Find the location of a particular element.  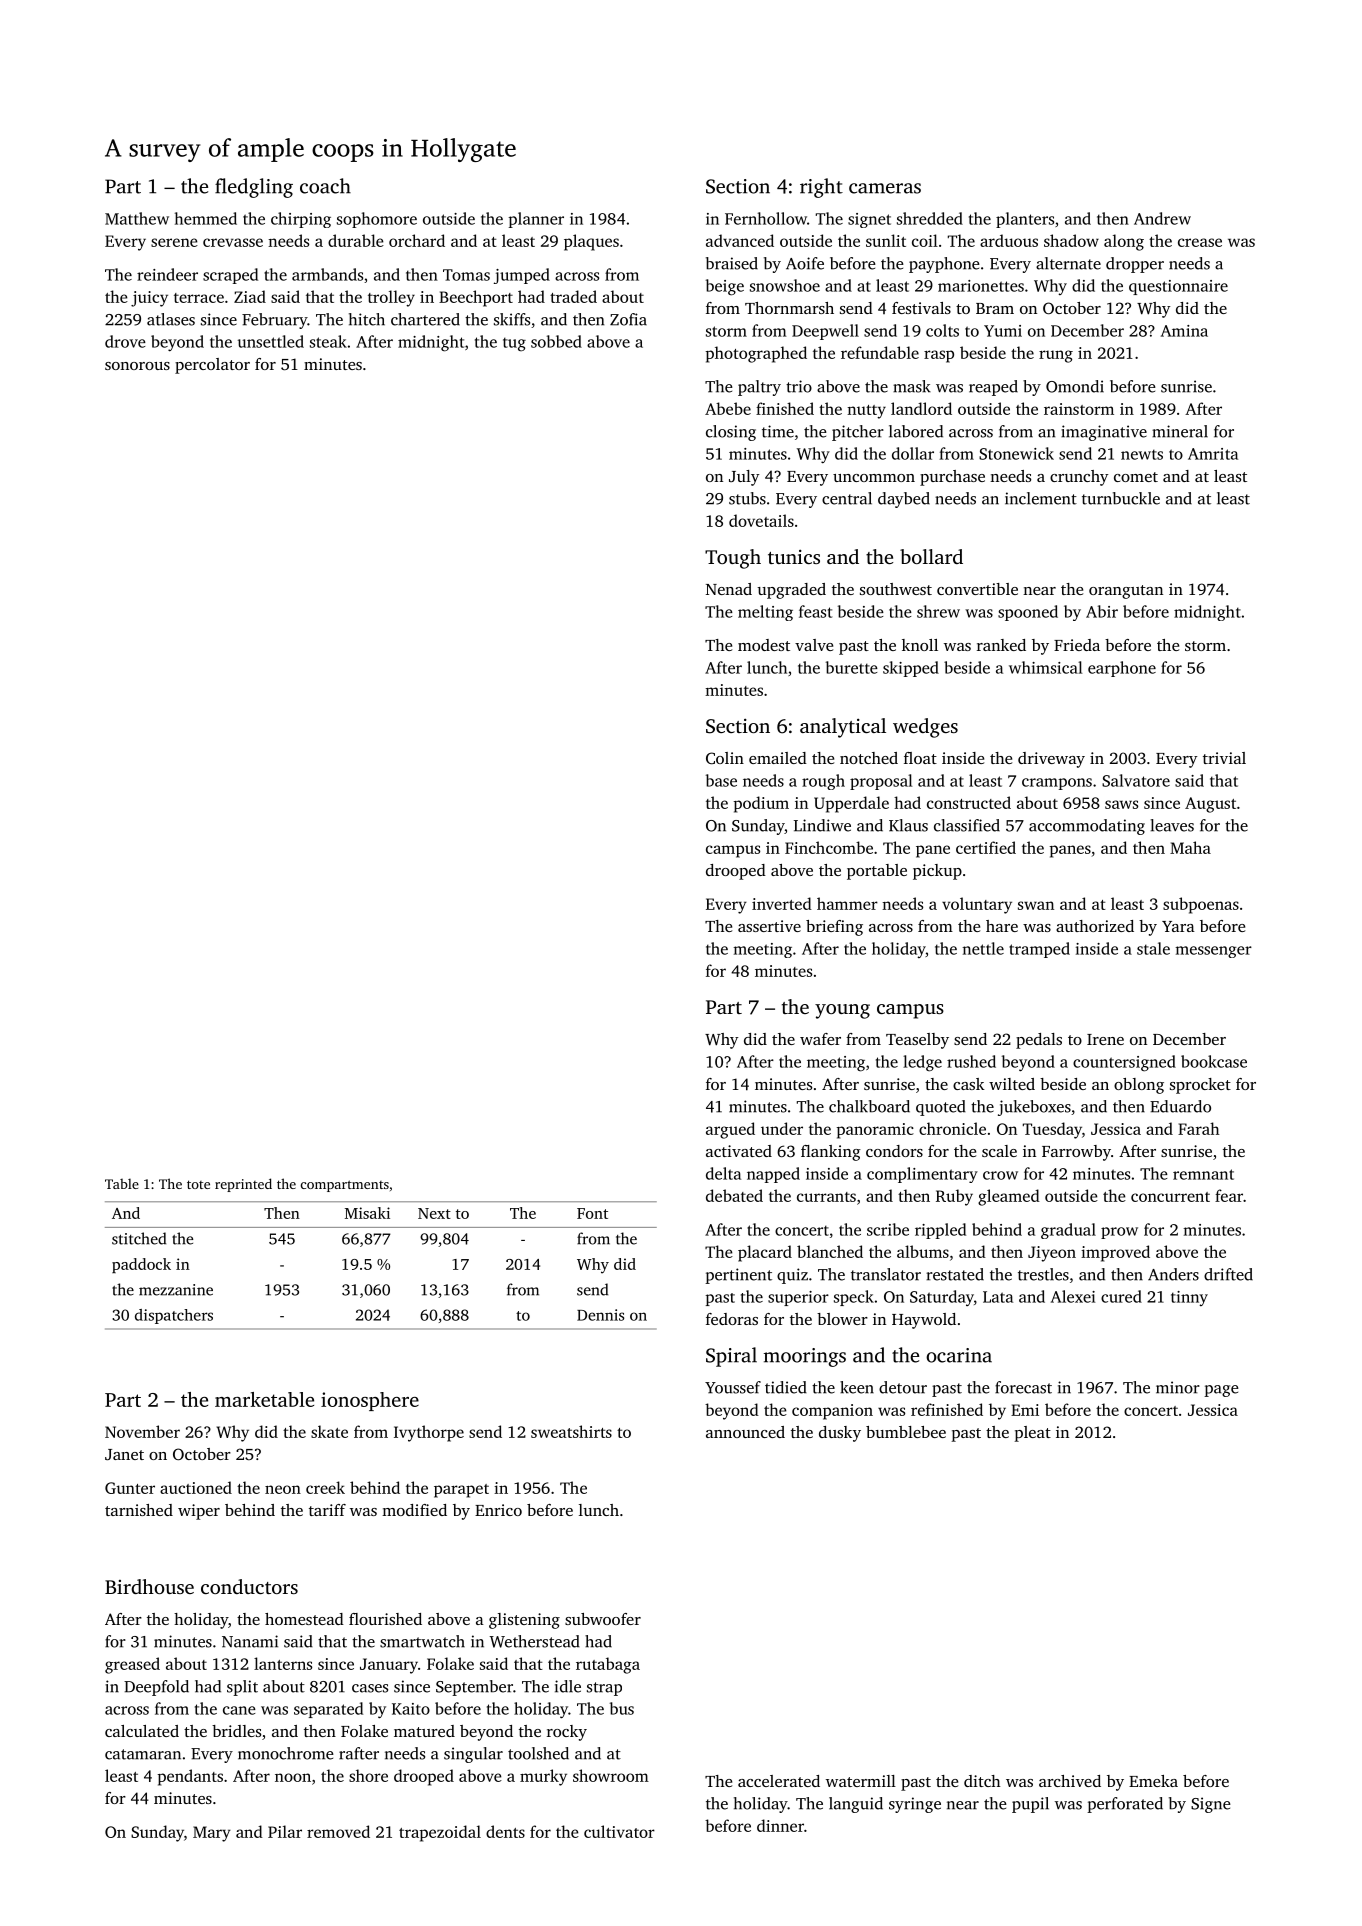

Nenad is located at coordinates (729, 589).
